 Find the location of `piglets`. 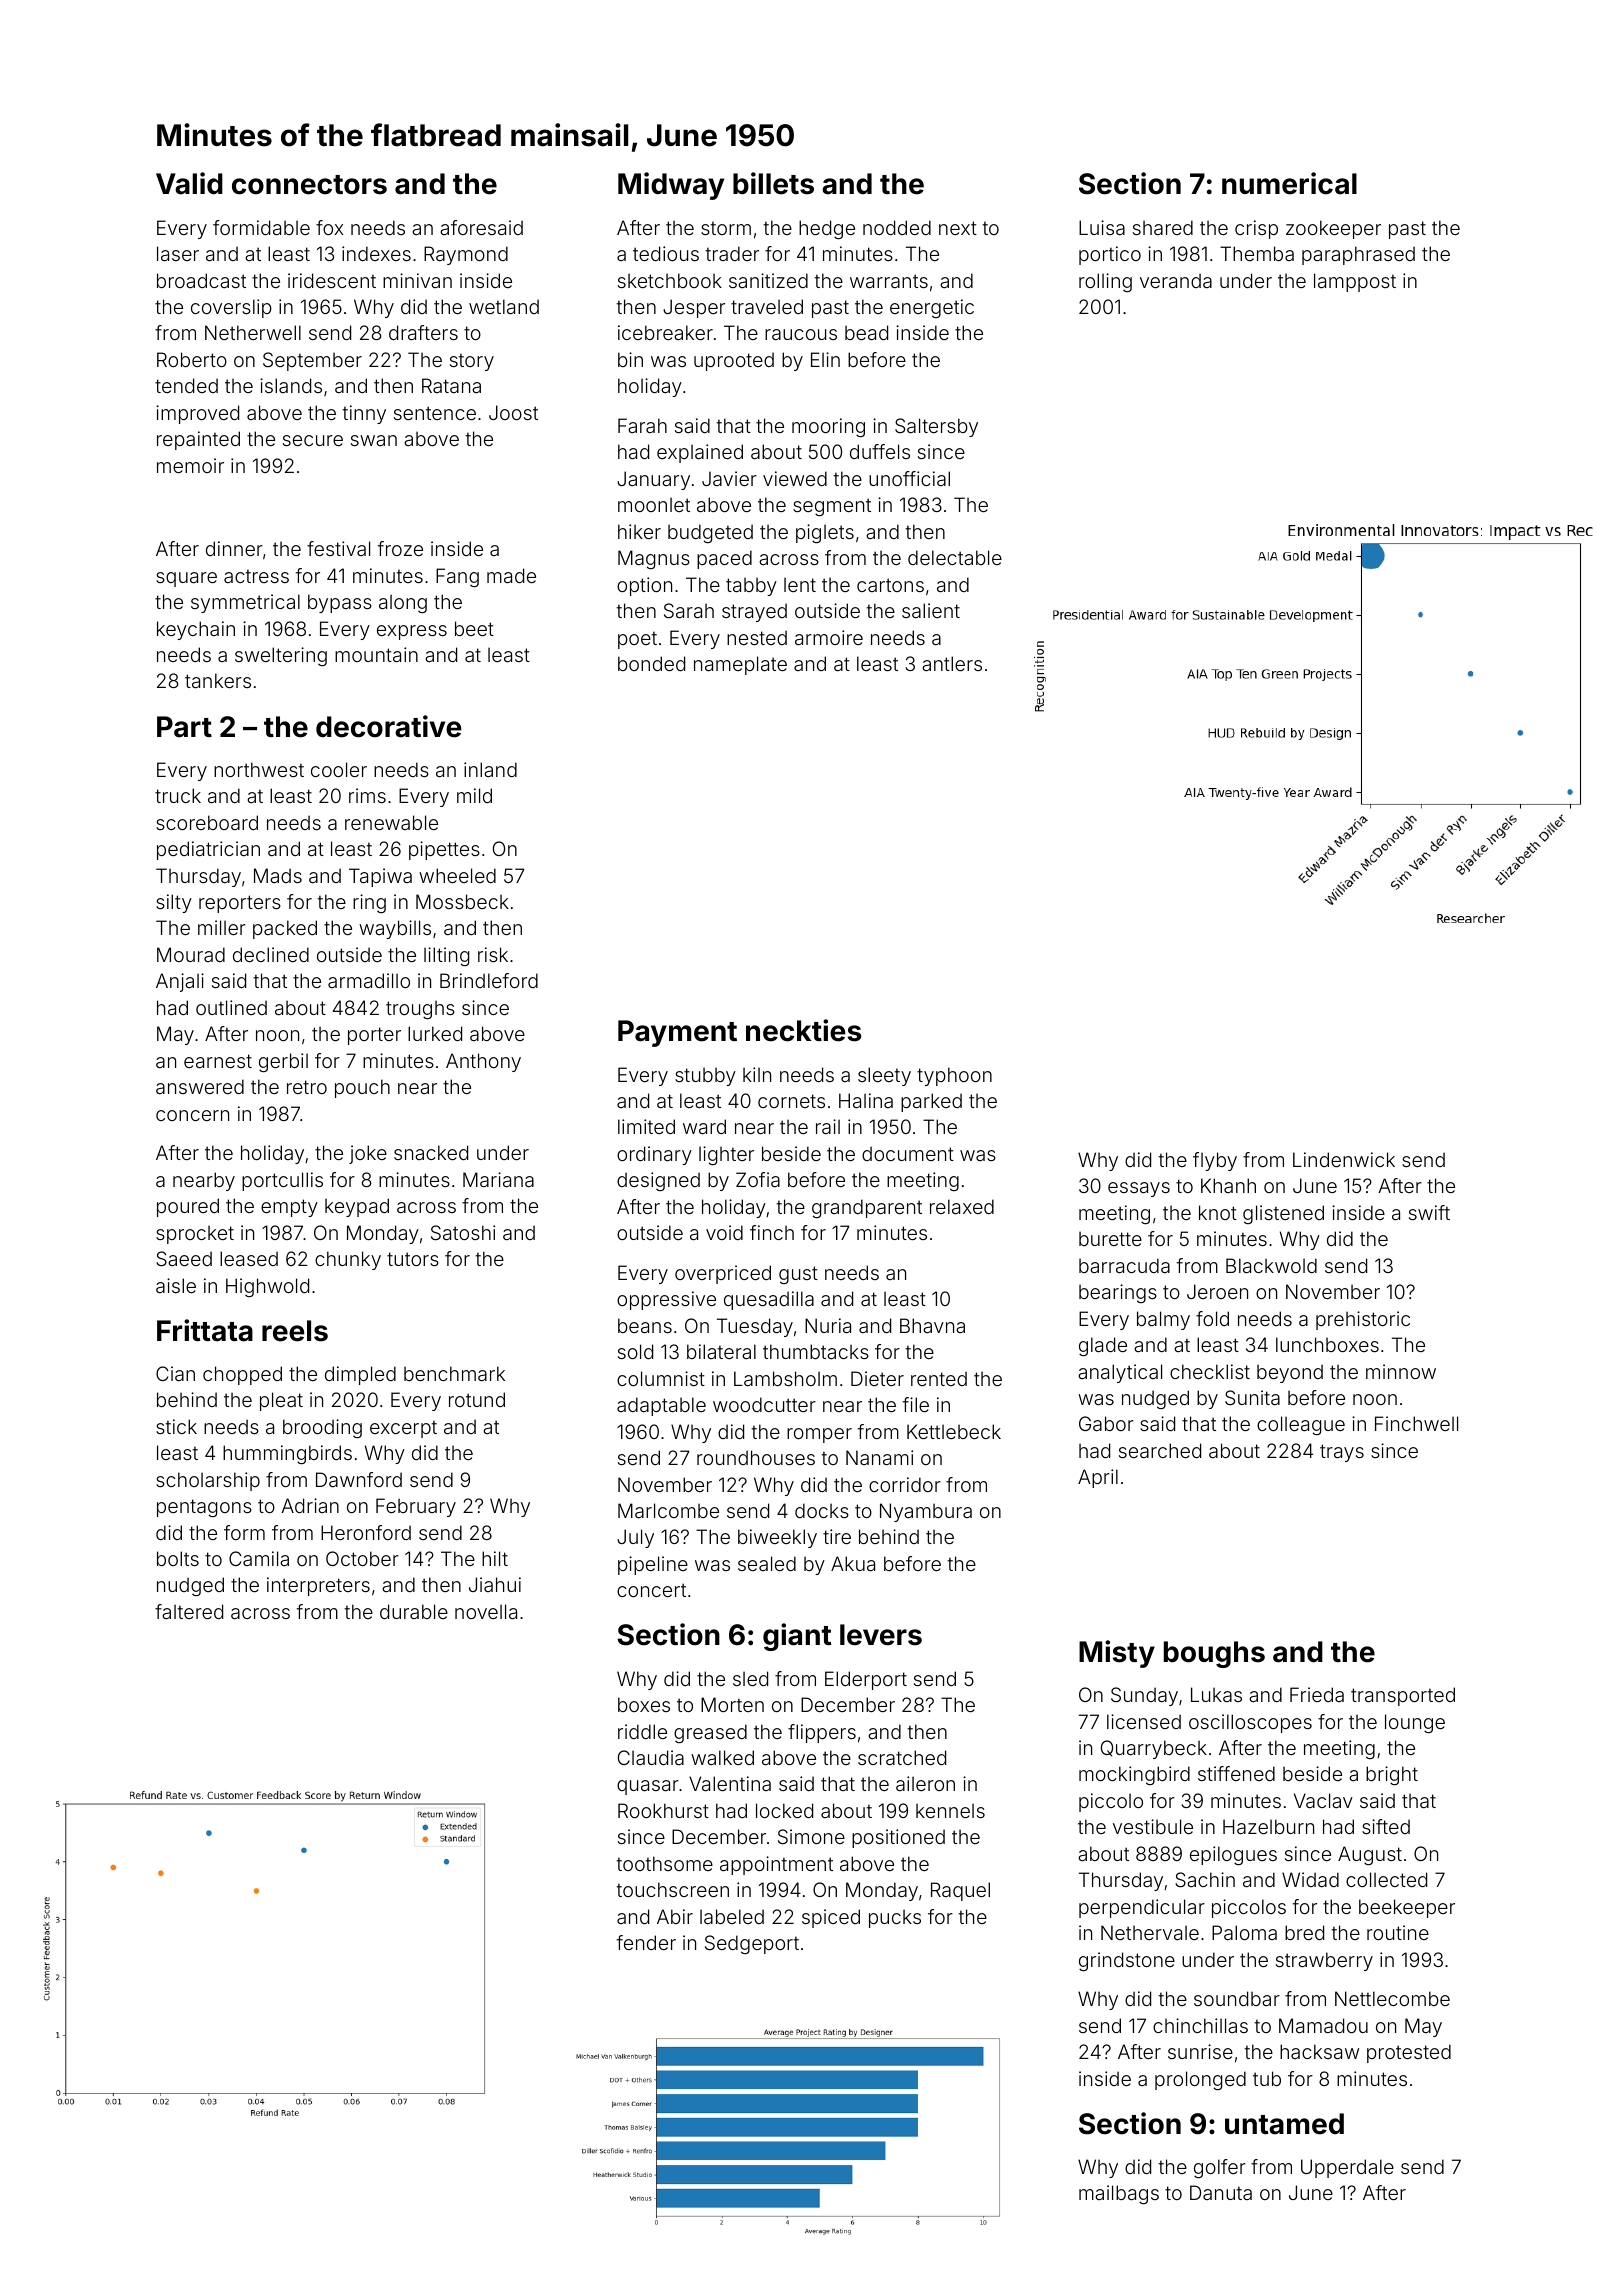

piglets is located at coordinates (825, 533).
